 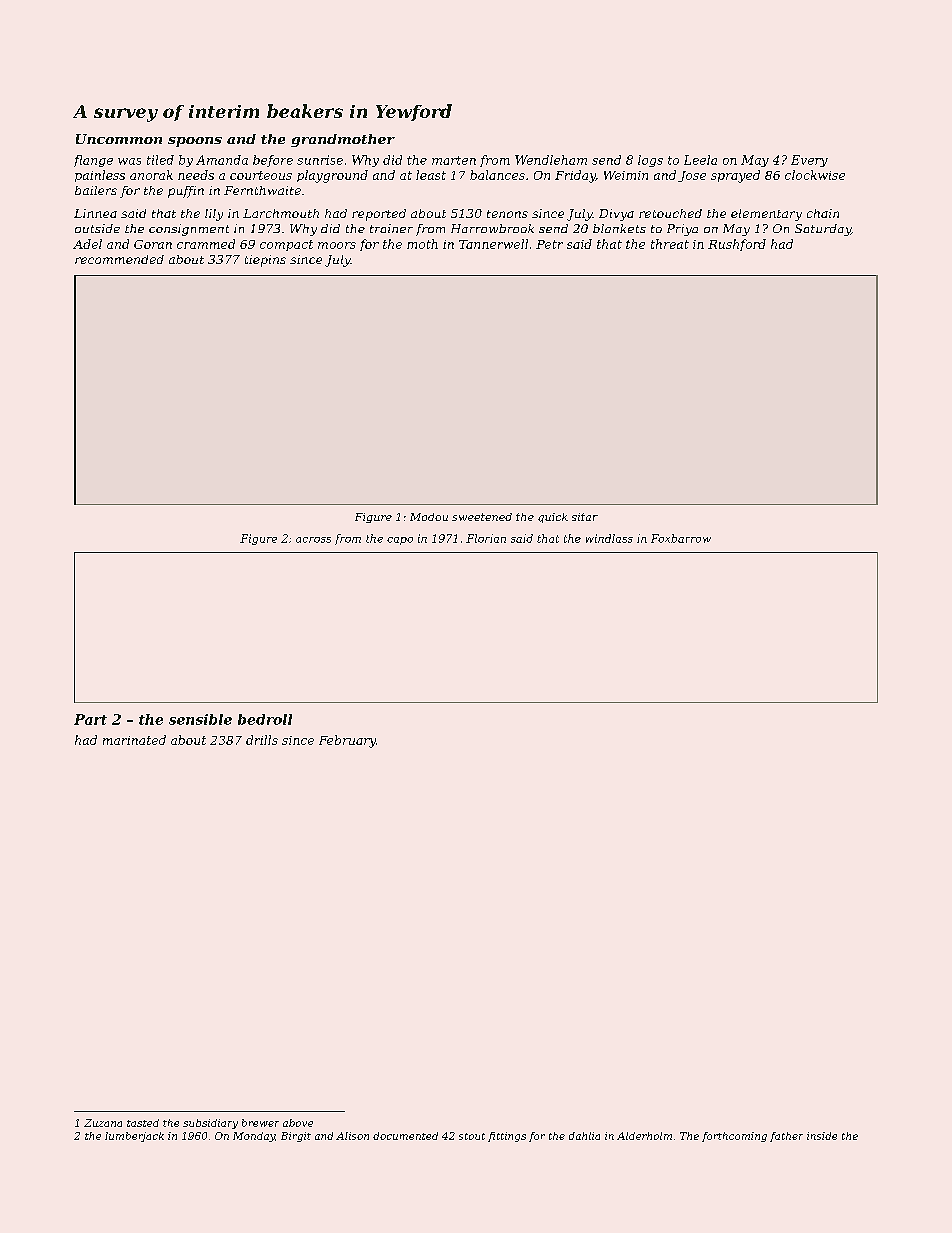 What do you see at coordinates (549, 244) in the document?
I see `Petr` at bounding box center [549, 244].
